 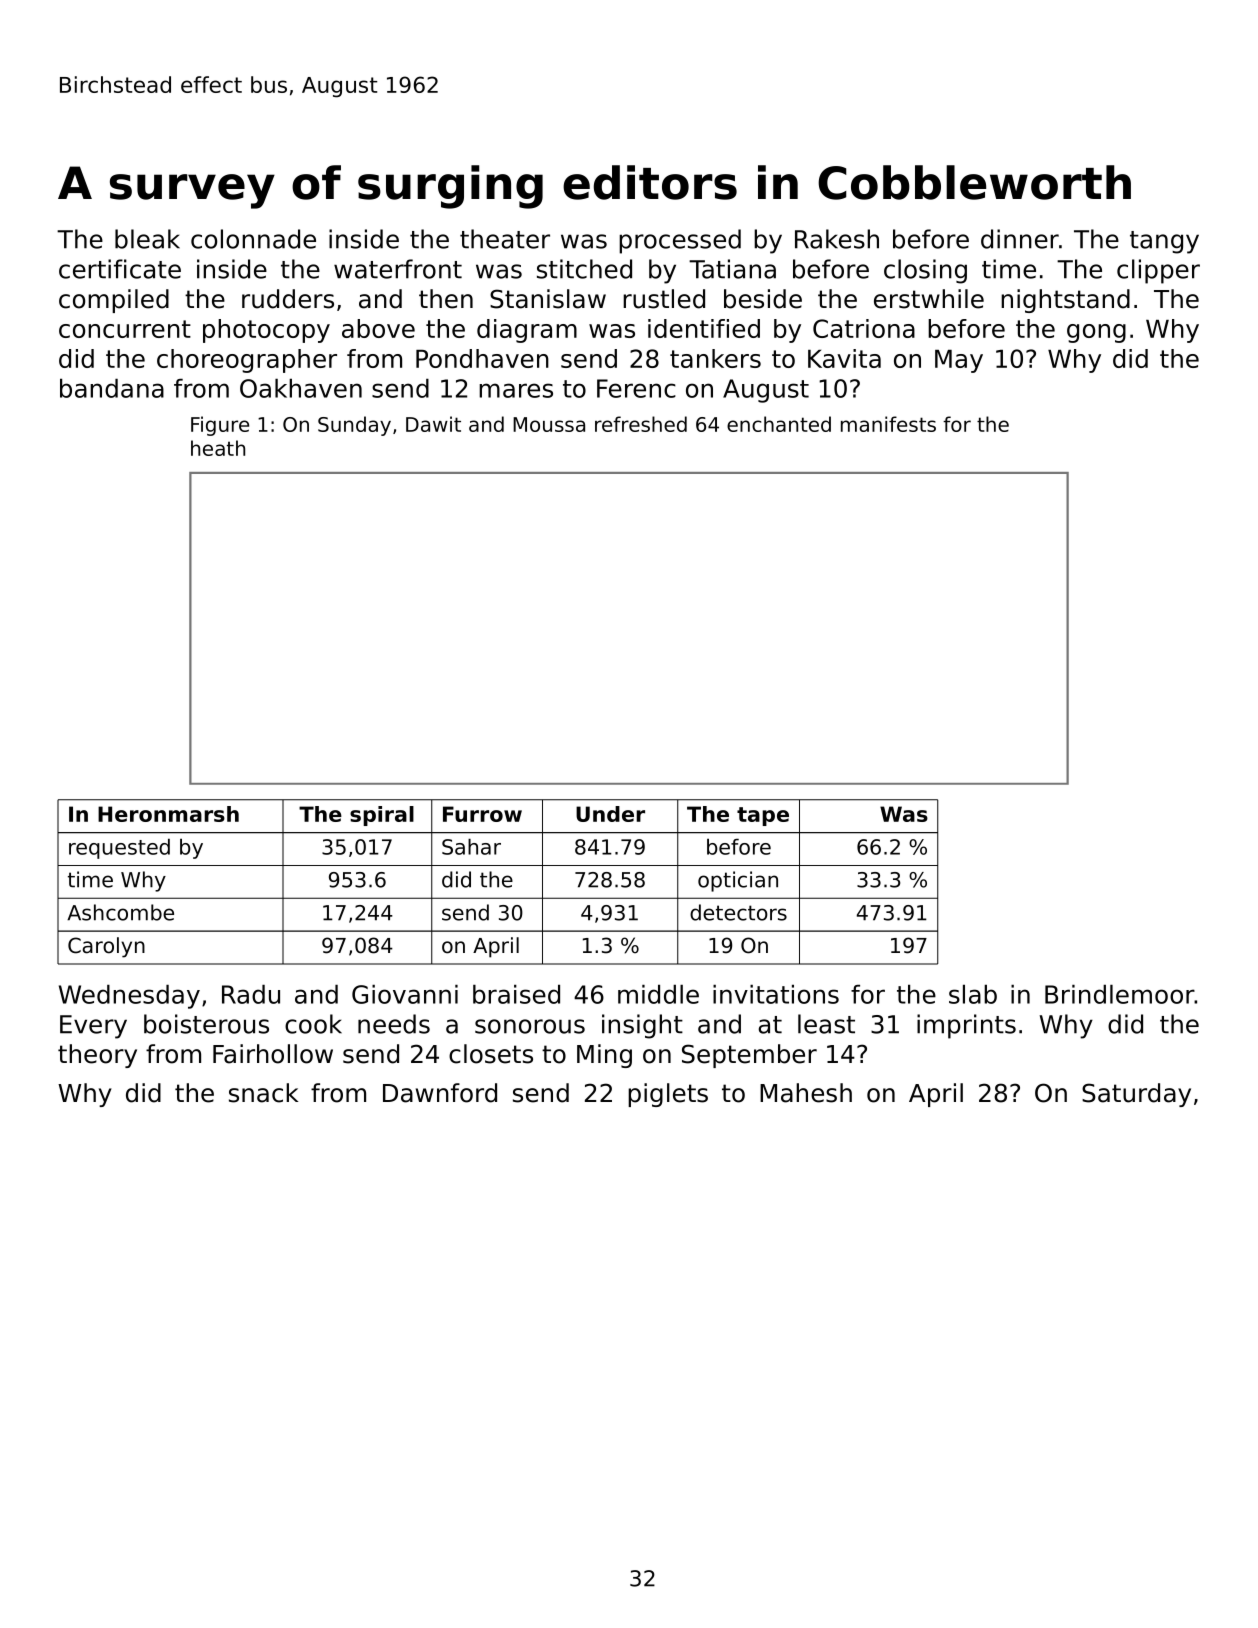 What do you see at coordinates (584, 269) in the screenshot?
I see `stitched` at bounding box center [584, 269].
